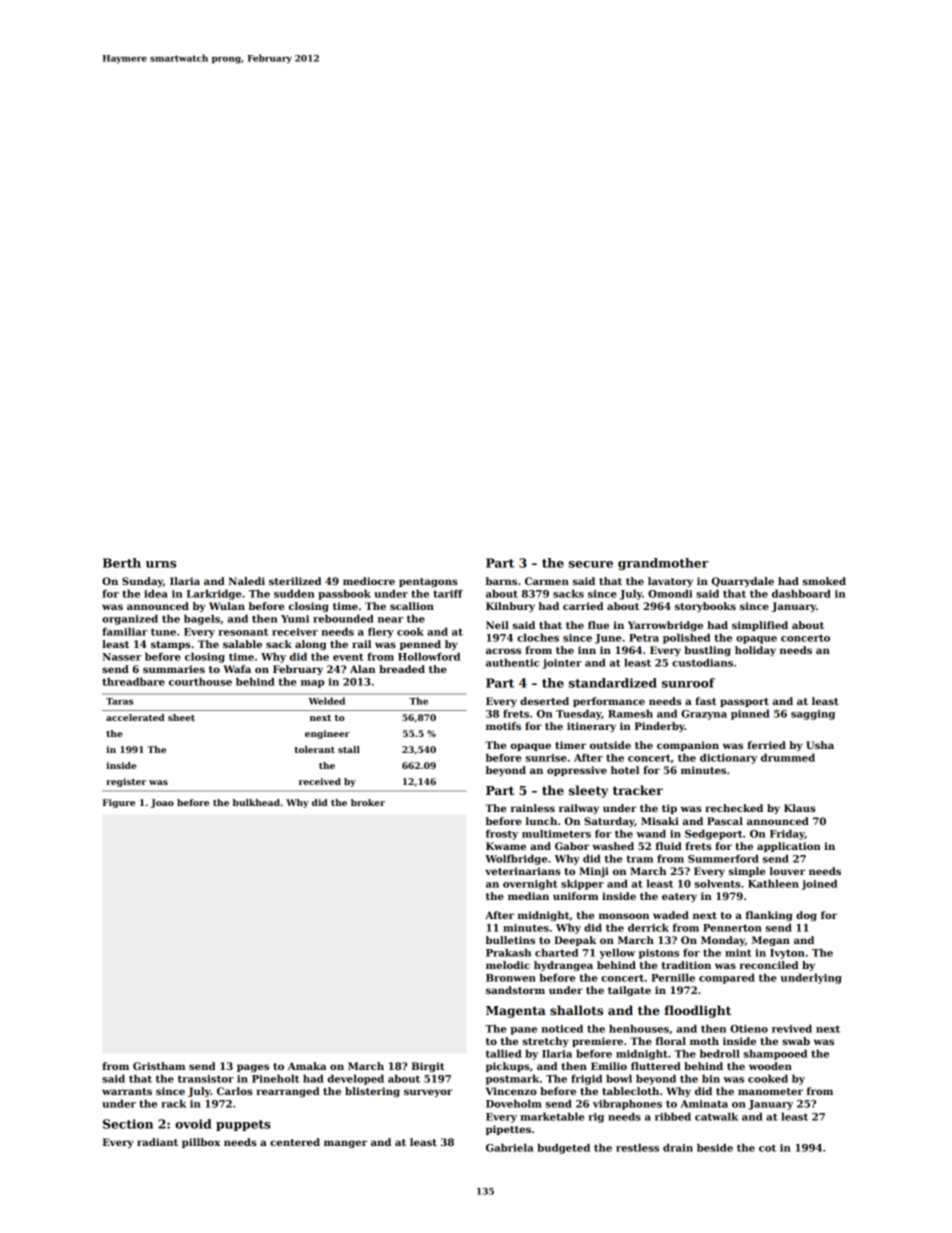 Image resolution: width=952 pixels, height=1233 pixels. I want to click on smoked, so click(824, 581).
